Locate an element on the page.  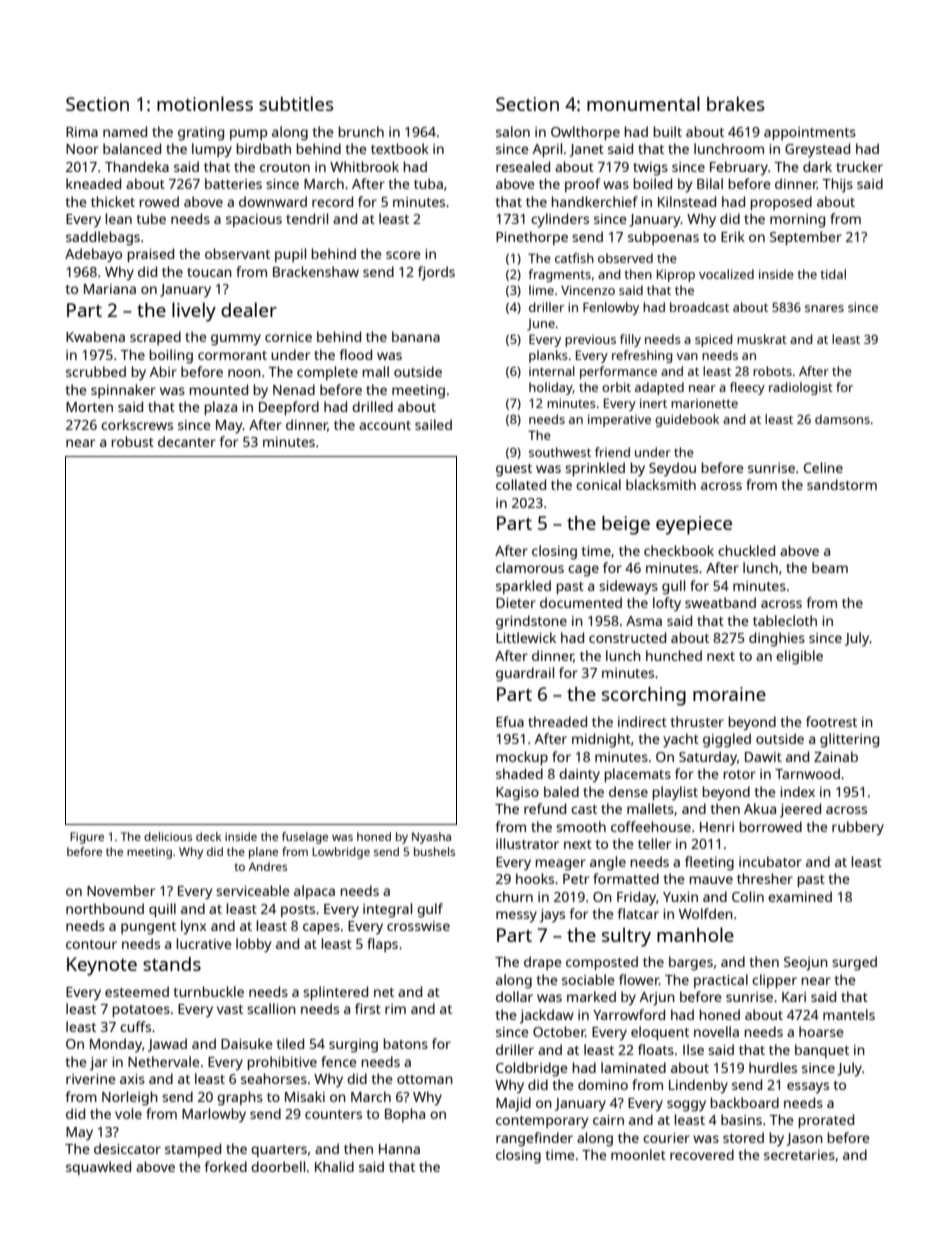
Figure is located at coordinates (87, 838).
